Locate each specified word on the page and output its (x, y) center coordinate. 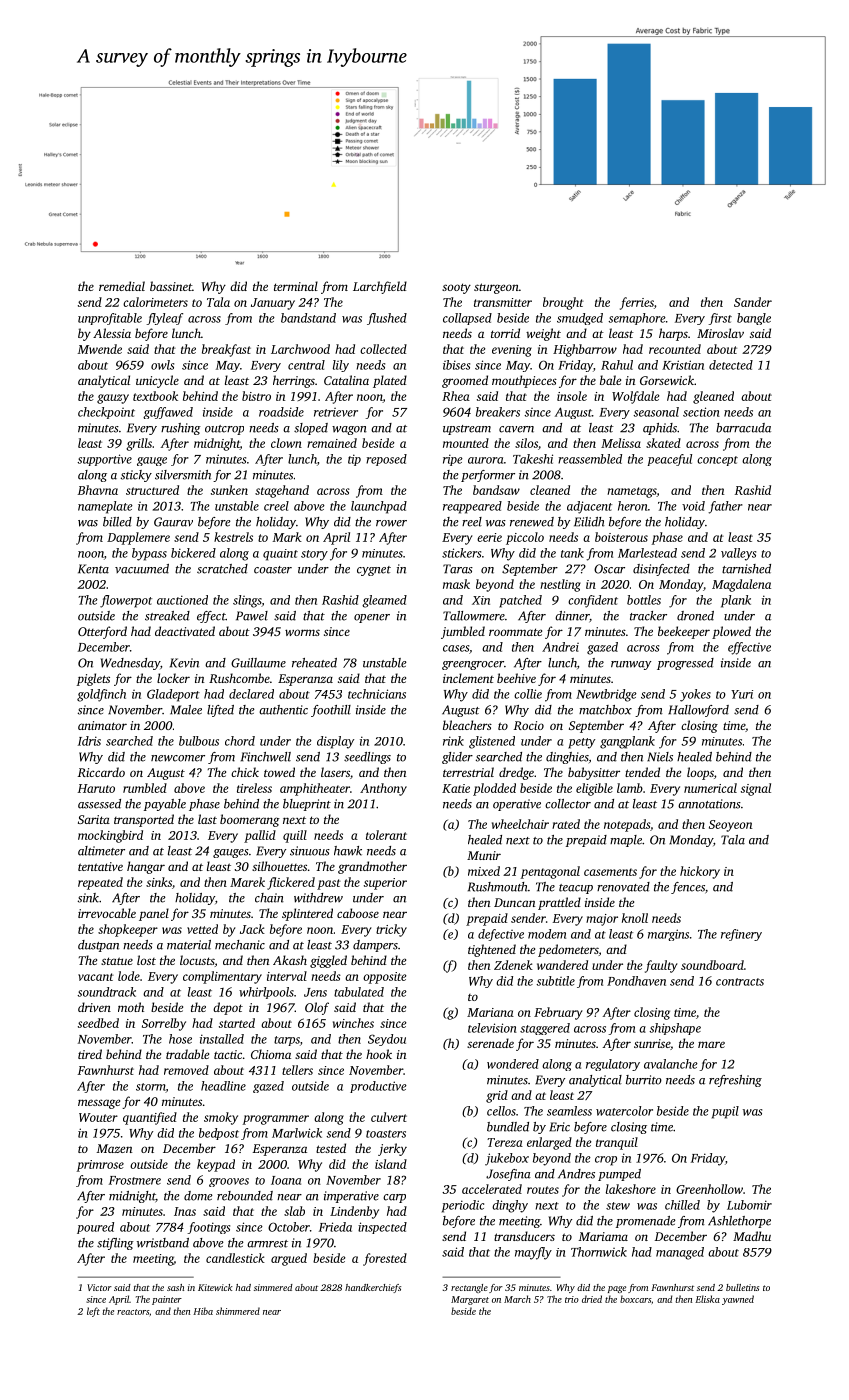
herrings (294, 381)
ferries (637, 303)
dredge (516, 773)
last (207, 819)
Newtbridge (606, 695)
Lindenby (354, 1212)
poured (95, 1228)
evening (512, 351)
